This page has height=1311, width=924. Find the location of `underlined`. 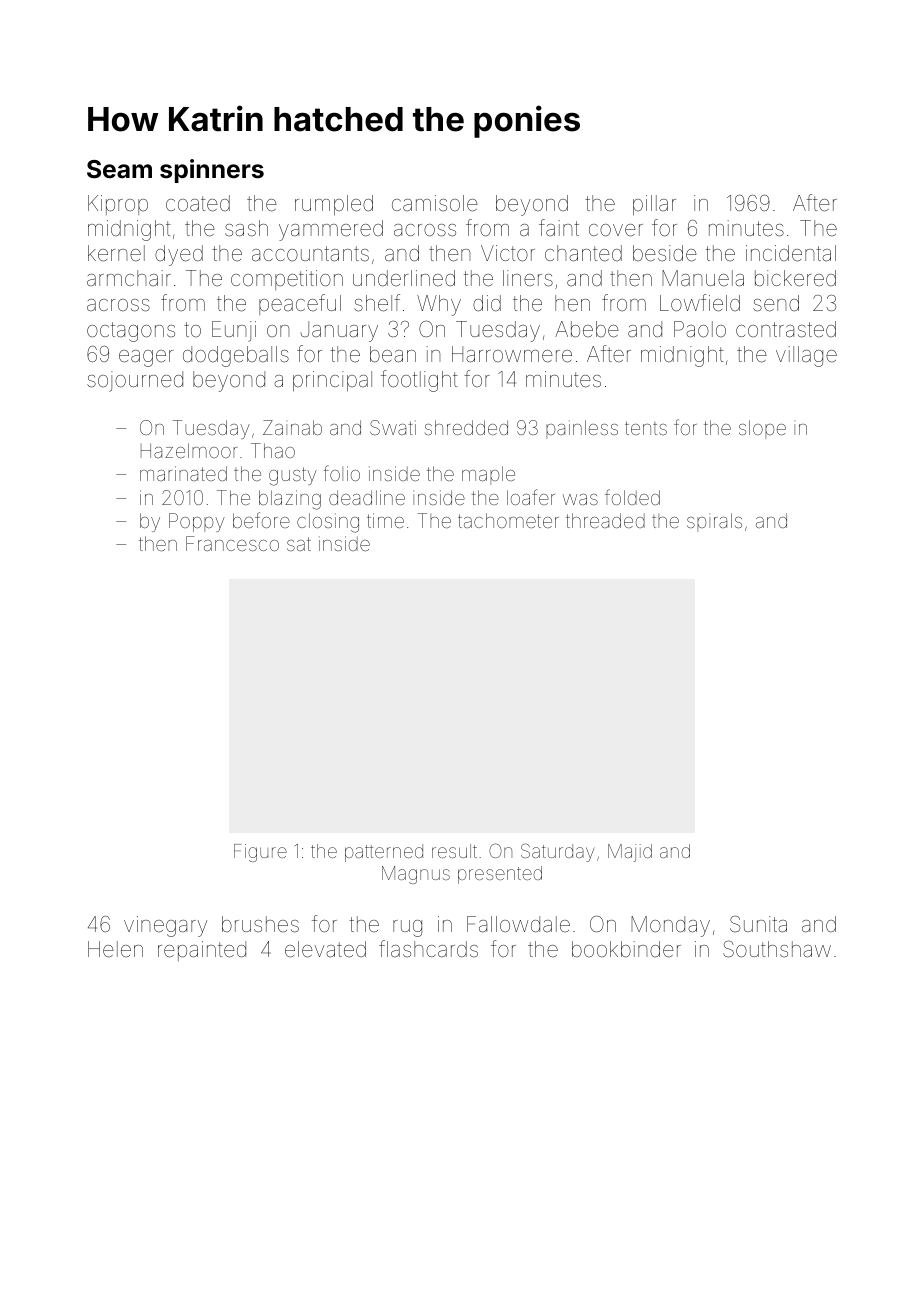

underlined is located at coordinates (404, 278).
